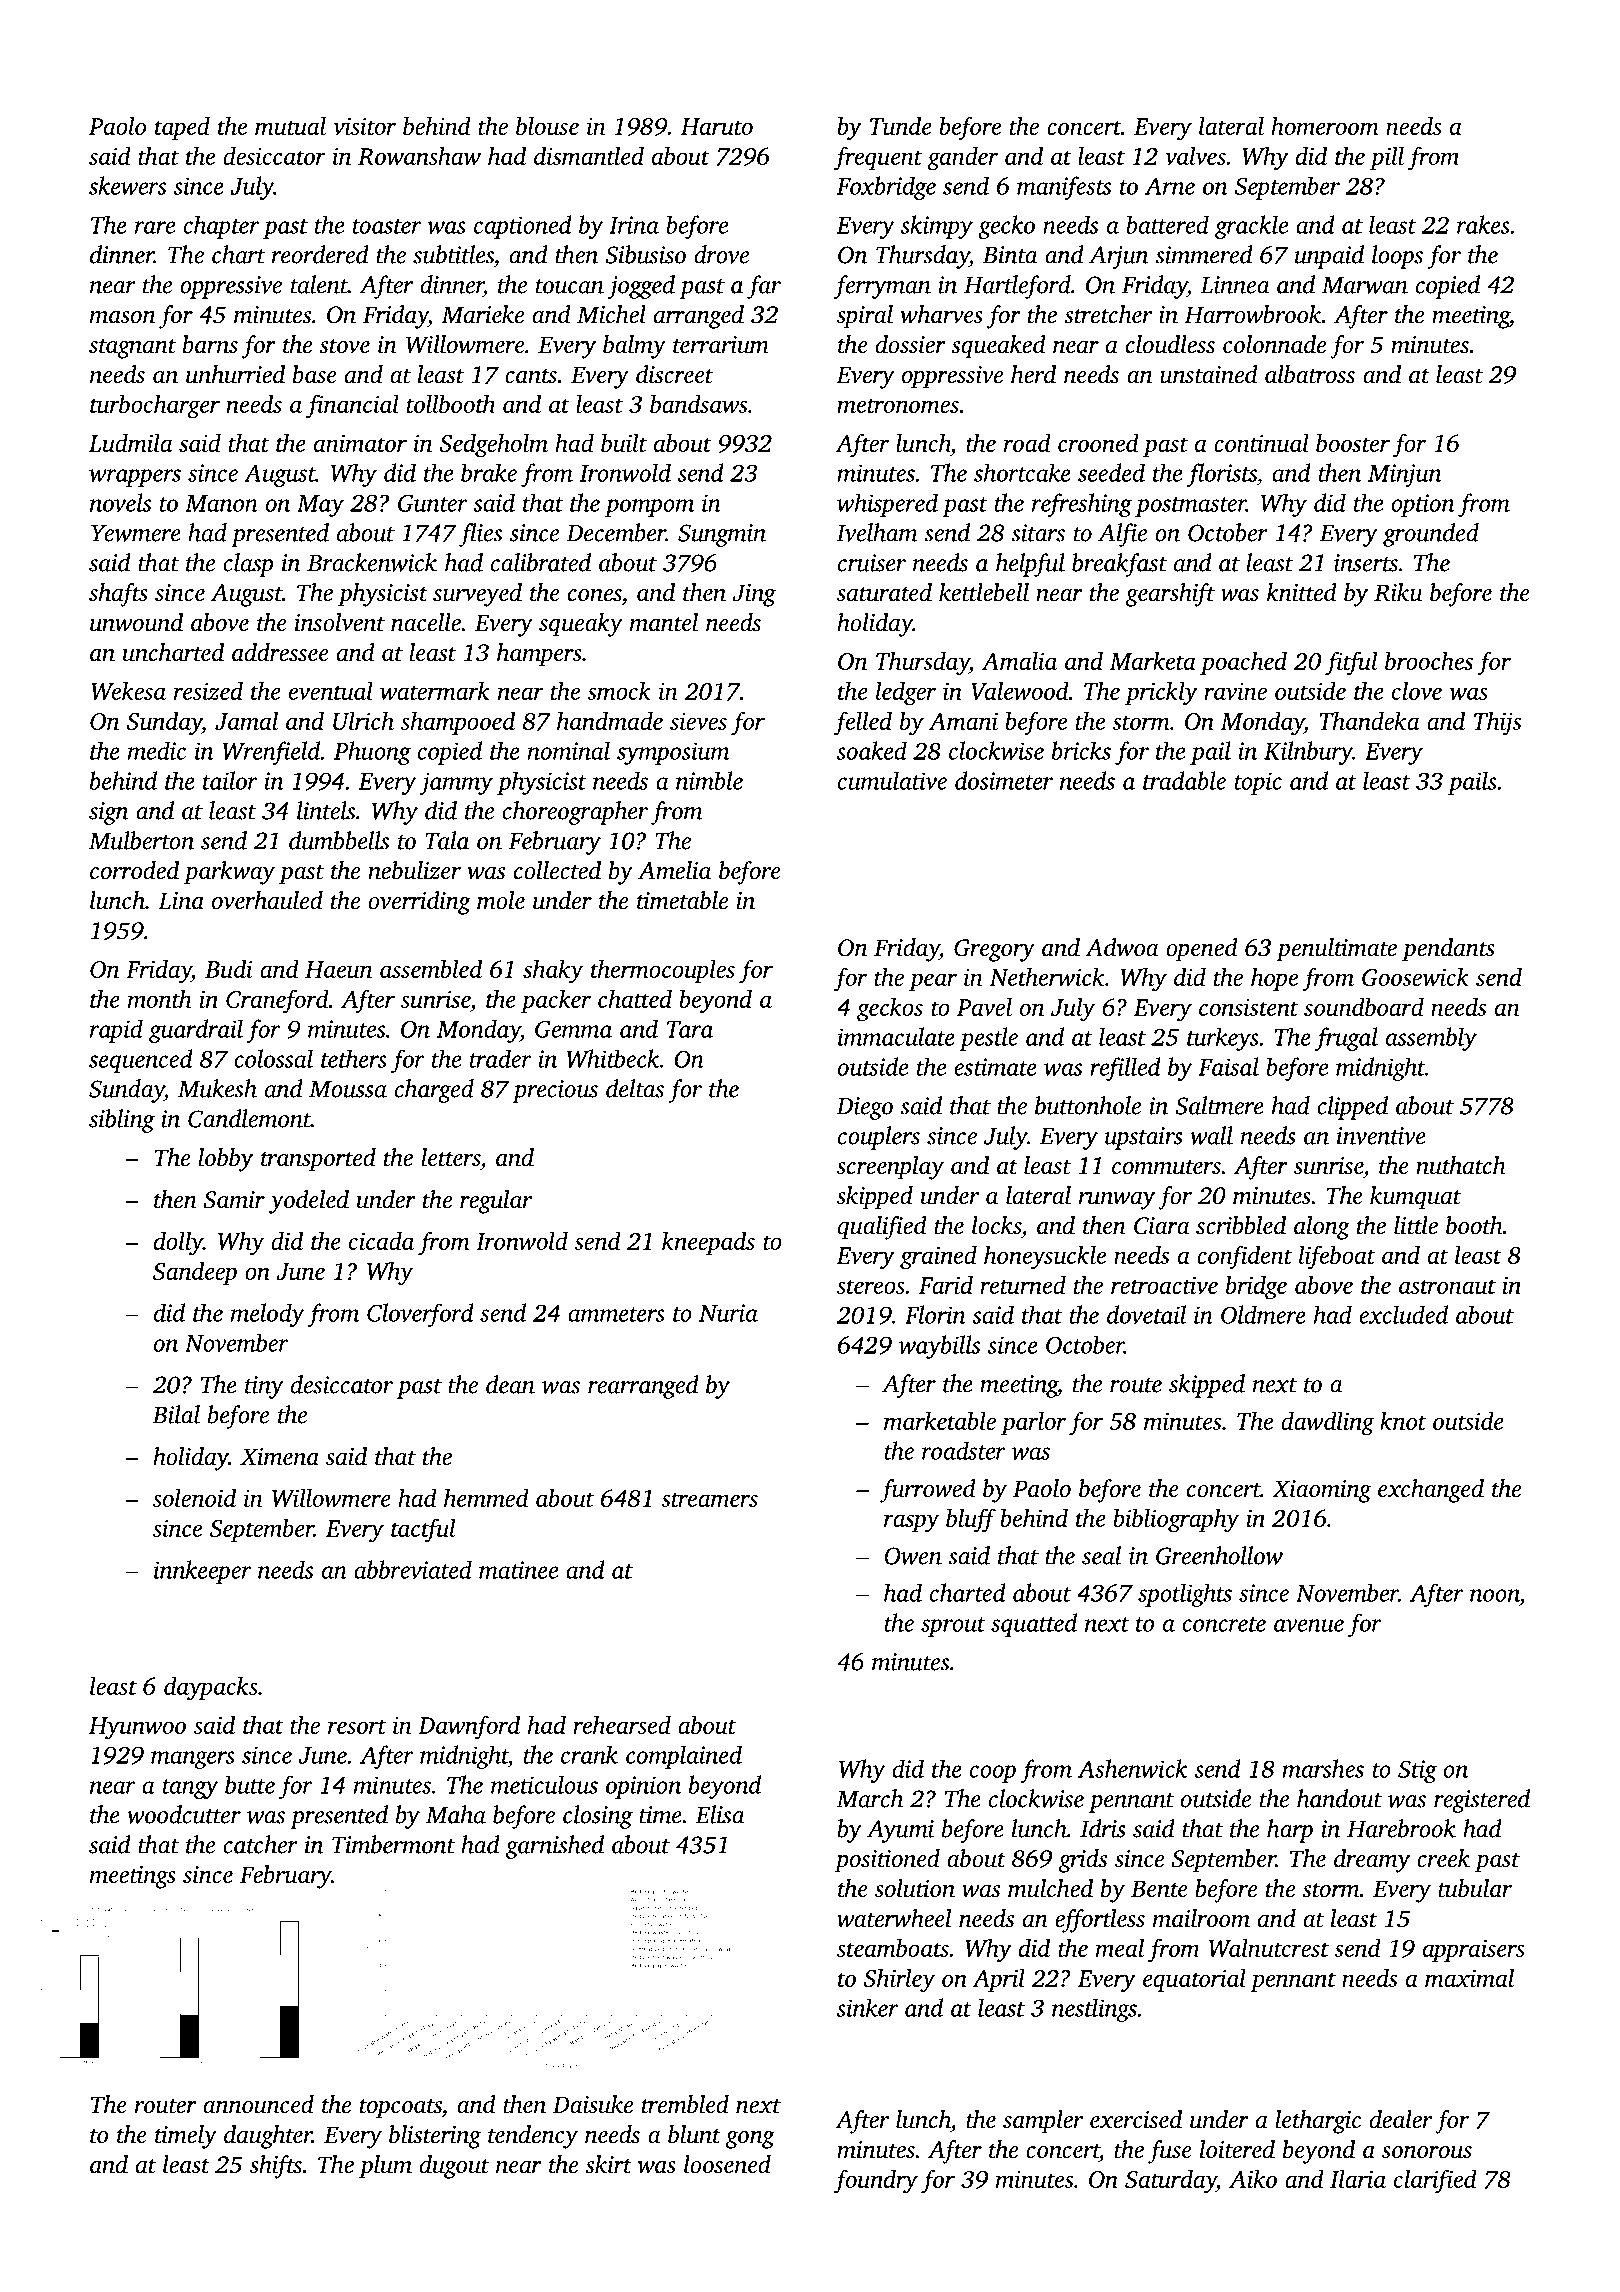 The height and width of the image is (2292, 1620). I want to click on soaked, so click(872, 750).
